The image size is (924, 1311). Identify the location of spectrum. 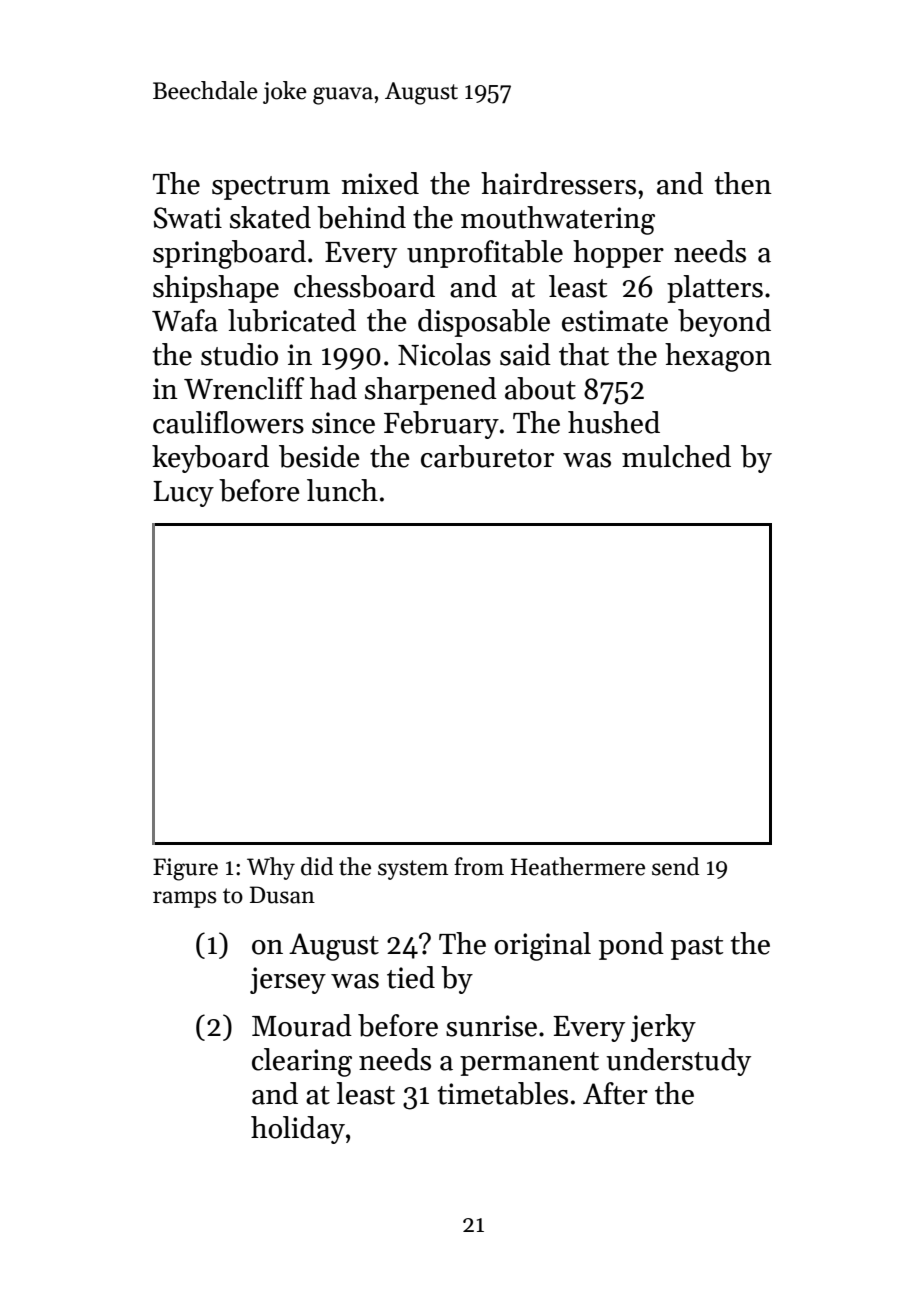
(271, 188).
